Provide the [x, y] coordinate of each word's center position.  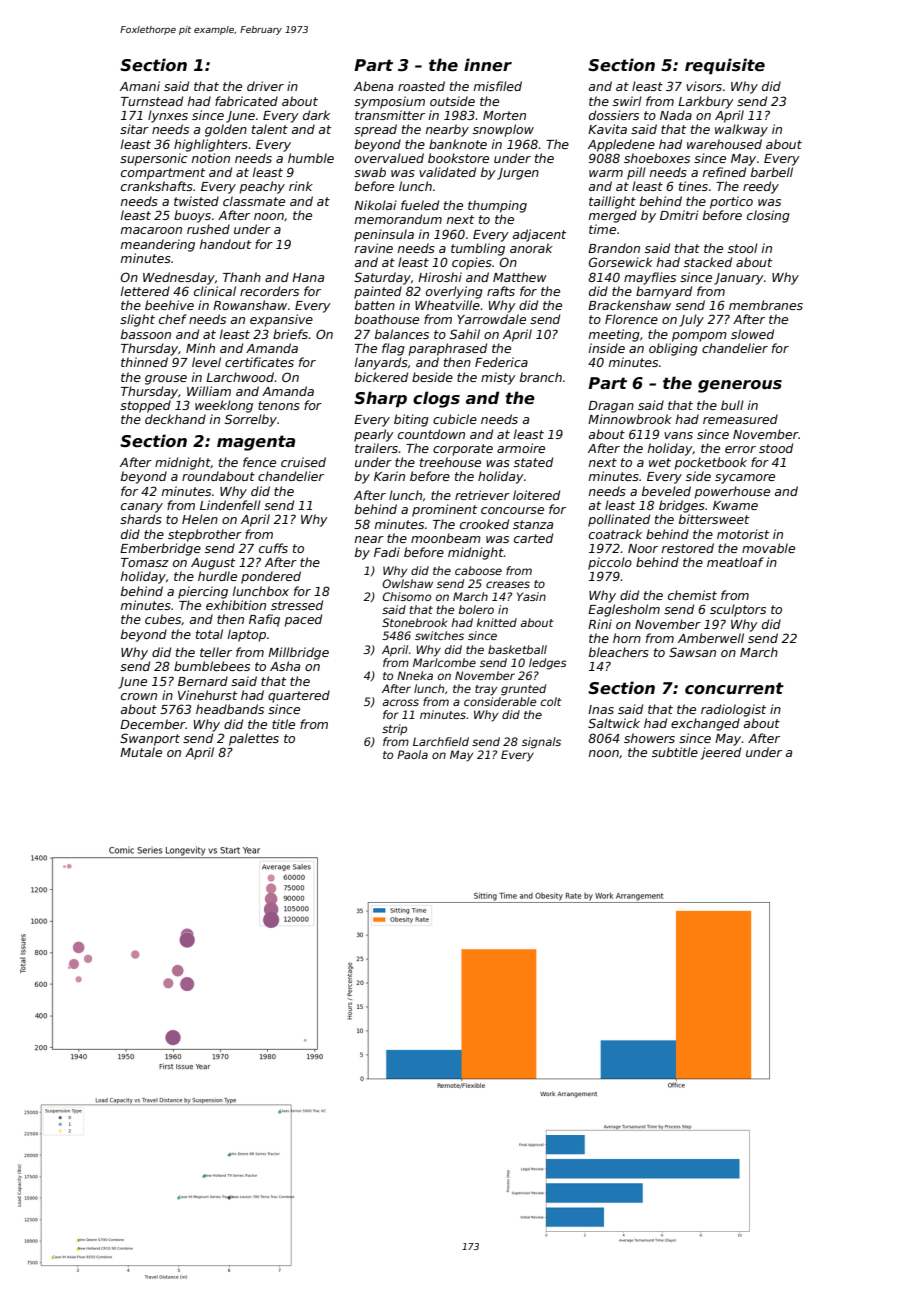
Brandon [614, 248]
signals [541, 743]
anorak [531, 248]
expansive [281, 320]
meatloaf [735, 562]
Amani [140, 86]
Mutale [141, 752]
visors [704, 86]
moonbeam [446, 538]
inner [488, 65]
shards [141, 519]
